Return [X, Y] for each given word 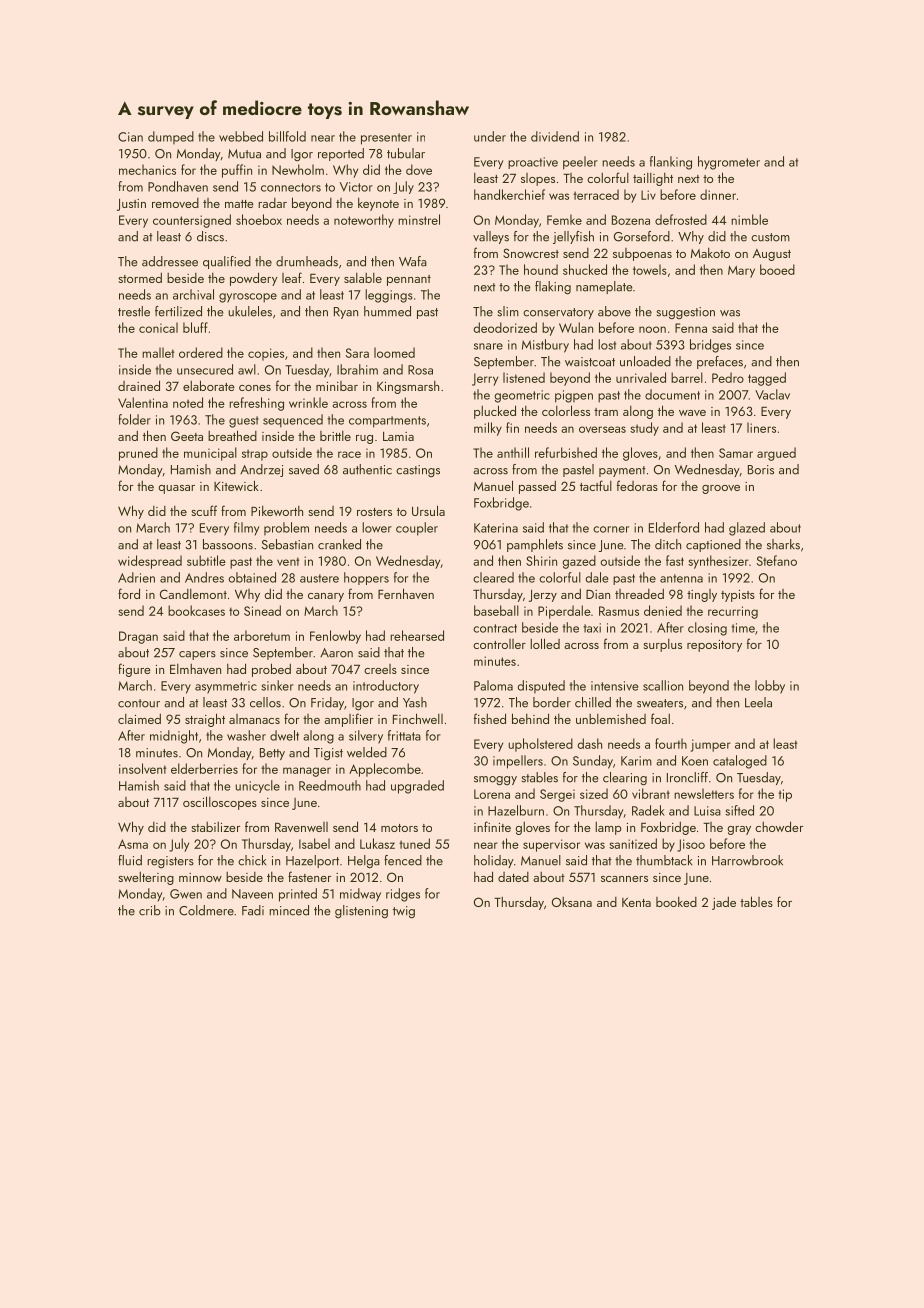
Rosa [420, 370]
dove [419, 169]
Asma [133, 844]
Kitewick [236, 485]
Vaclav [772, 394]
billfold [287, 136]
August [772, 255]
